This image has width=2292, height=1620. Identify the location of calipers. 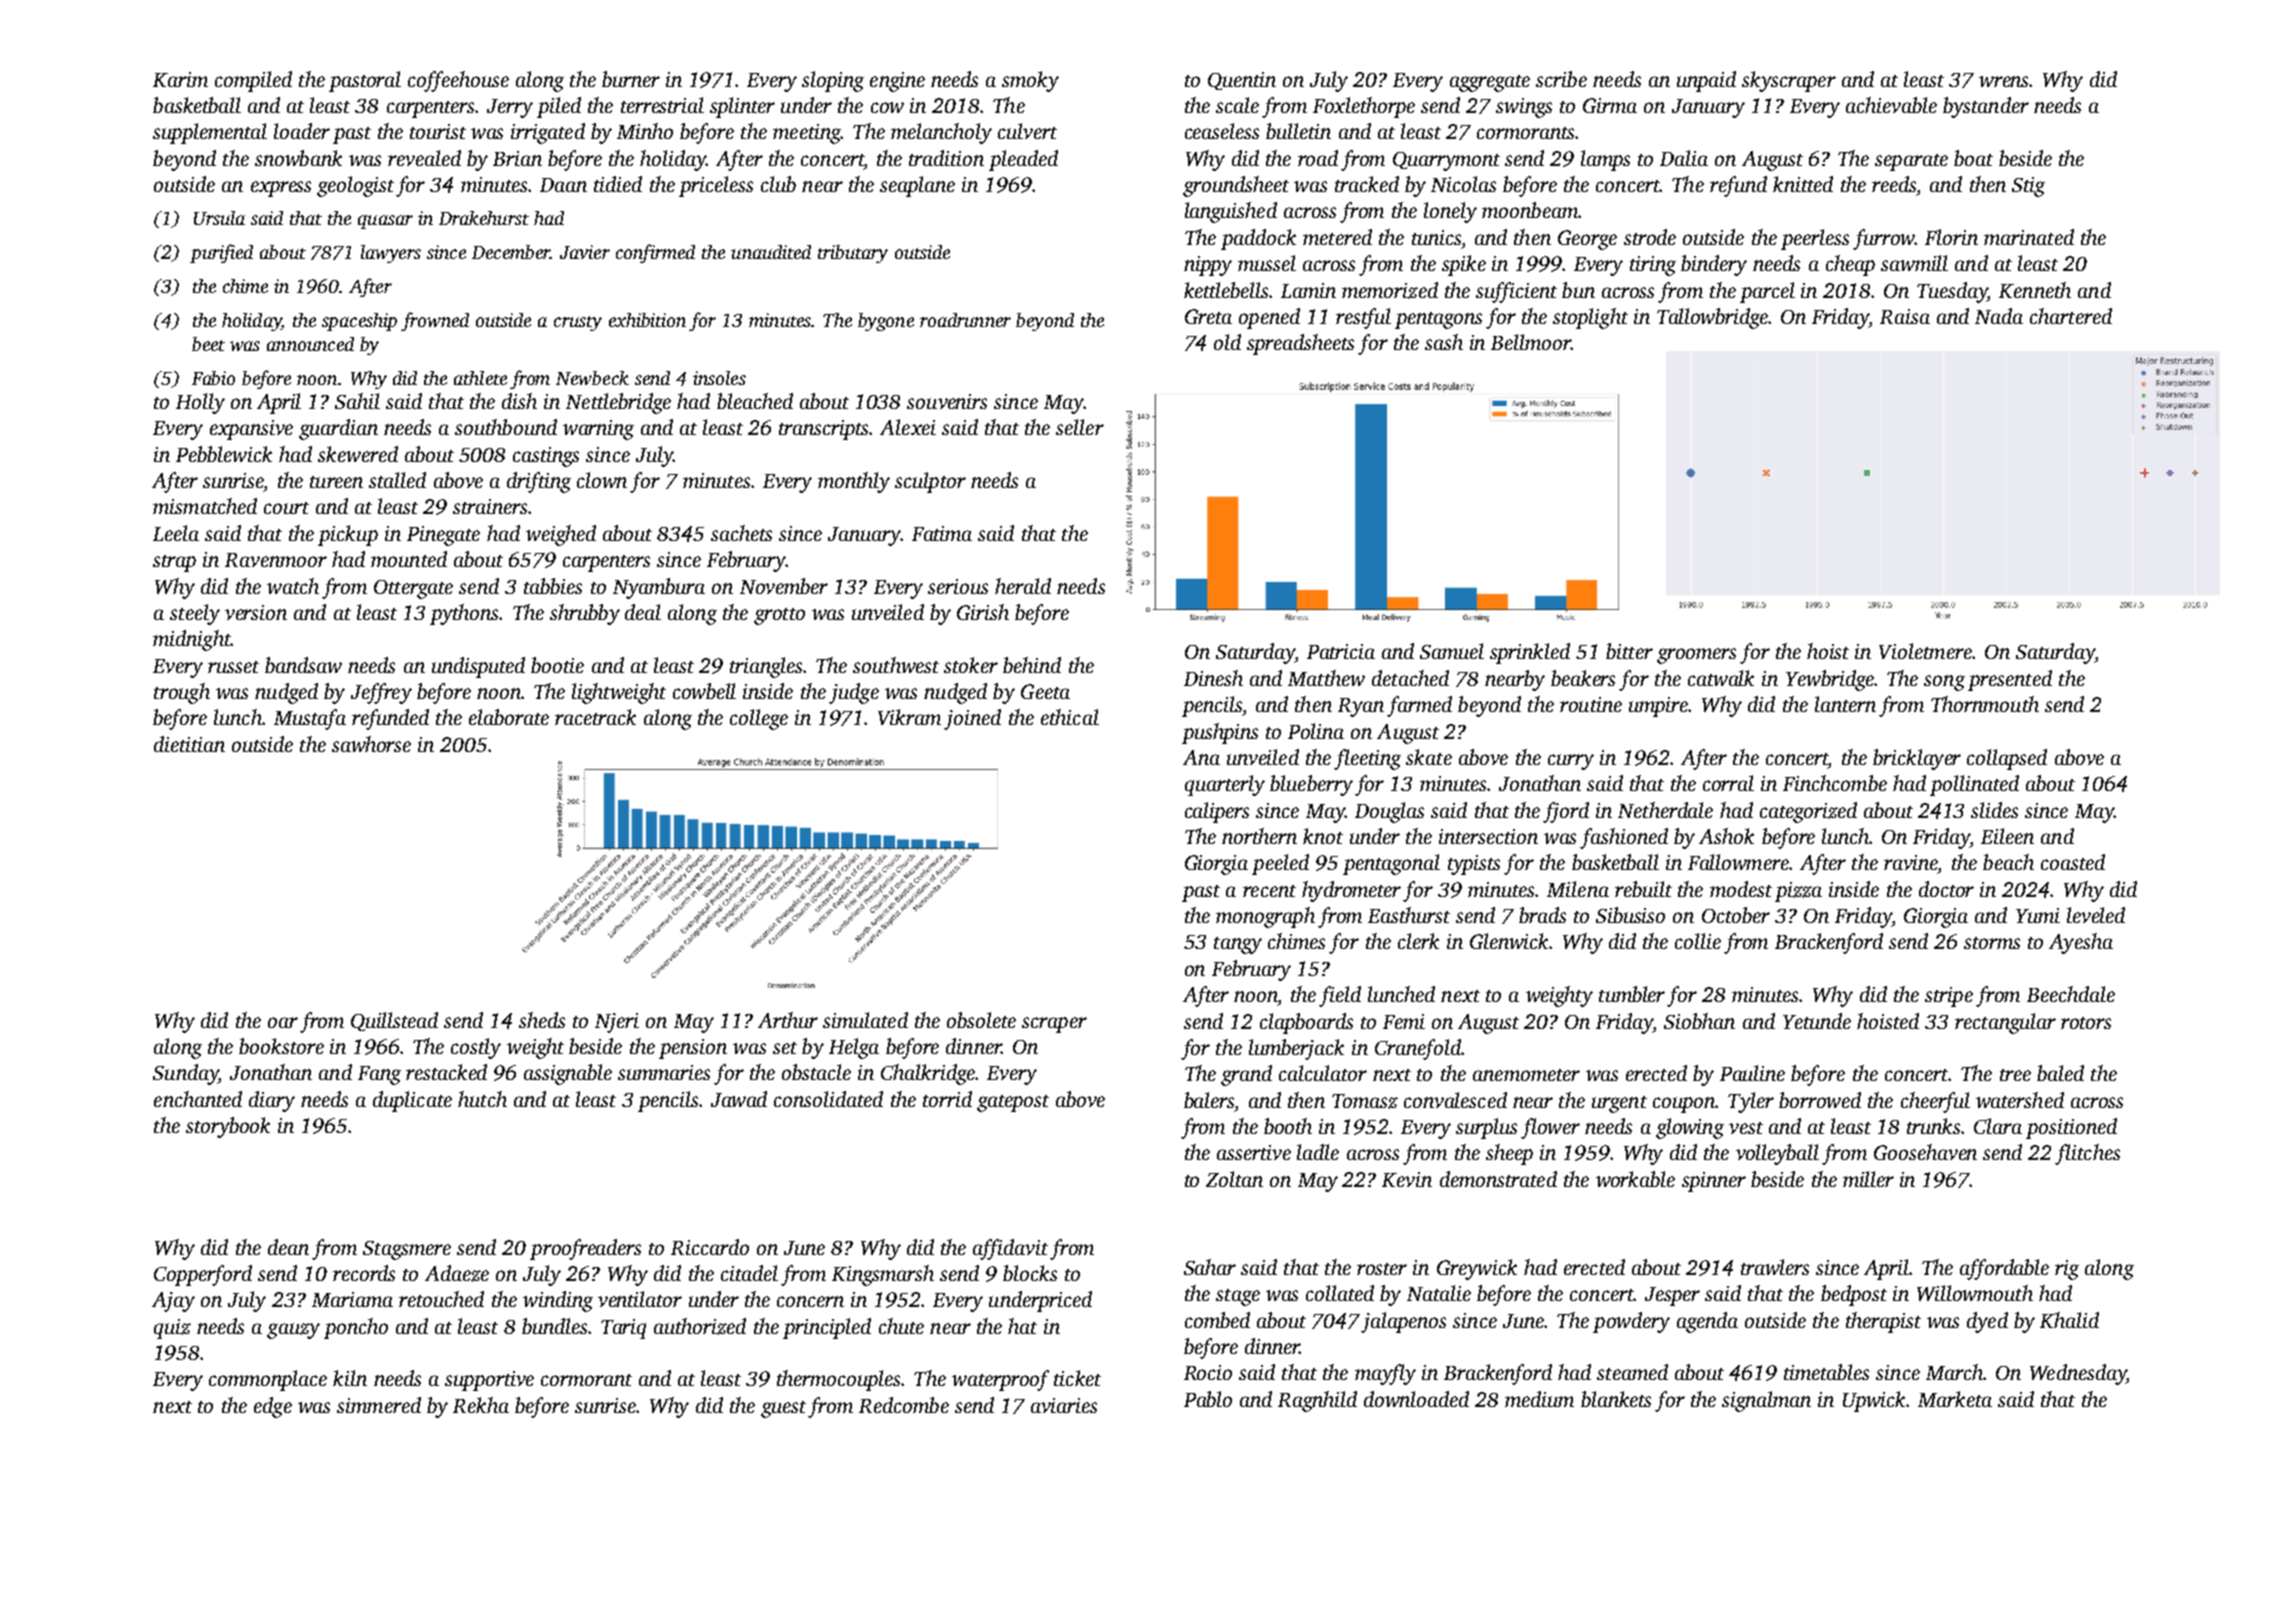
(1217, 812).
